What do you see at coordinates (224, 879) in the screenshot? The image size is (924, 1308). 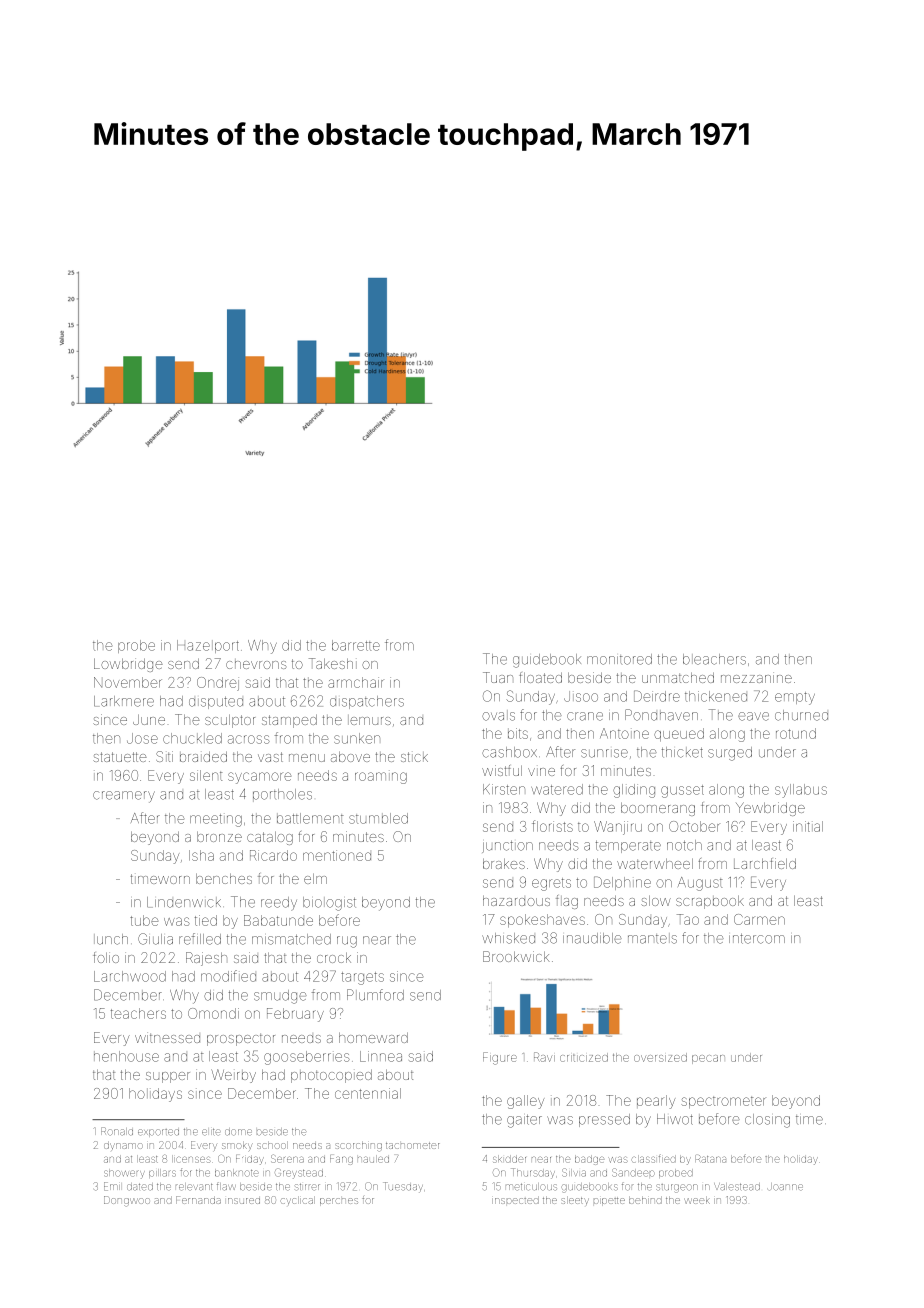 I see `benches` at bounding box center [224, 879].
